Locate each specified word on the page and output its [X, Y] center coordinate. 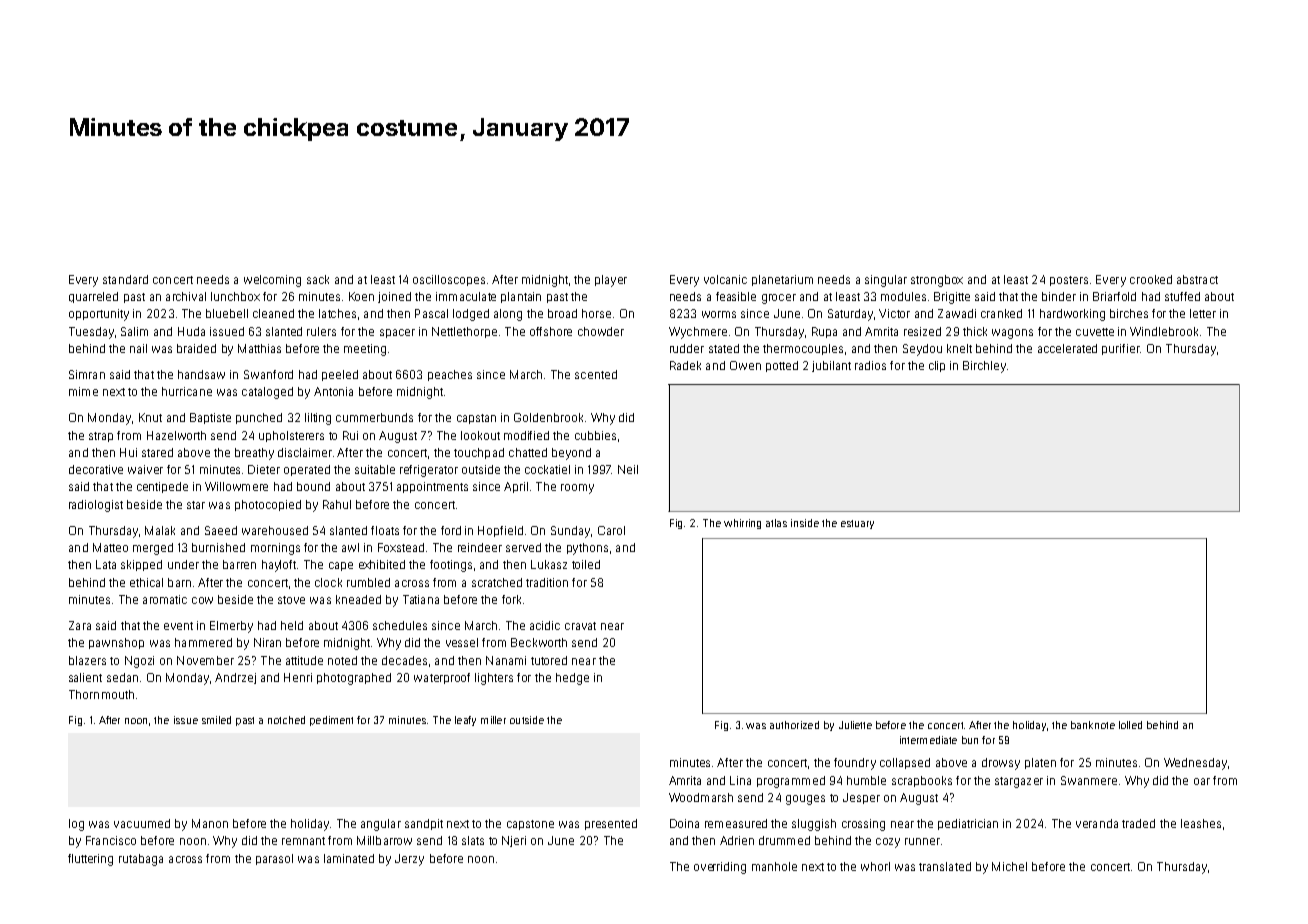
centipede [162, 487]
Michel [1009, 866]
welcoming [272, 281]
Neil [628, 469]
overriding [720, 868]
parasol [274, 859]
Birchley [984, 367]
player [611, 281]
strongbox [937, 281]
